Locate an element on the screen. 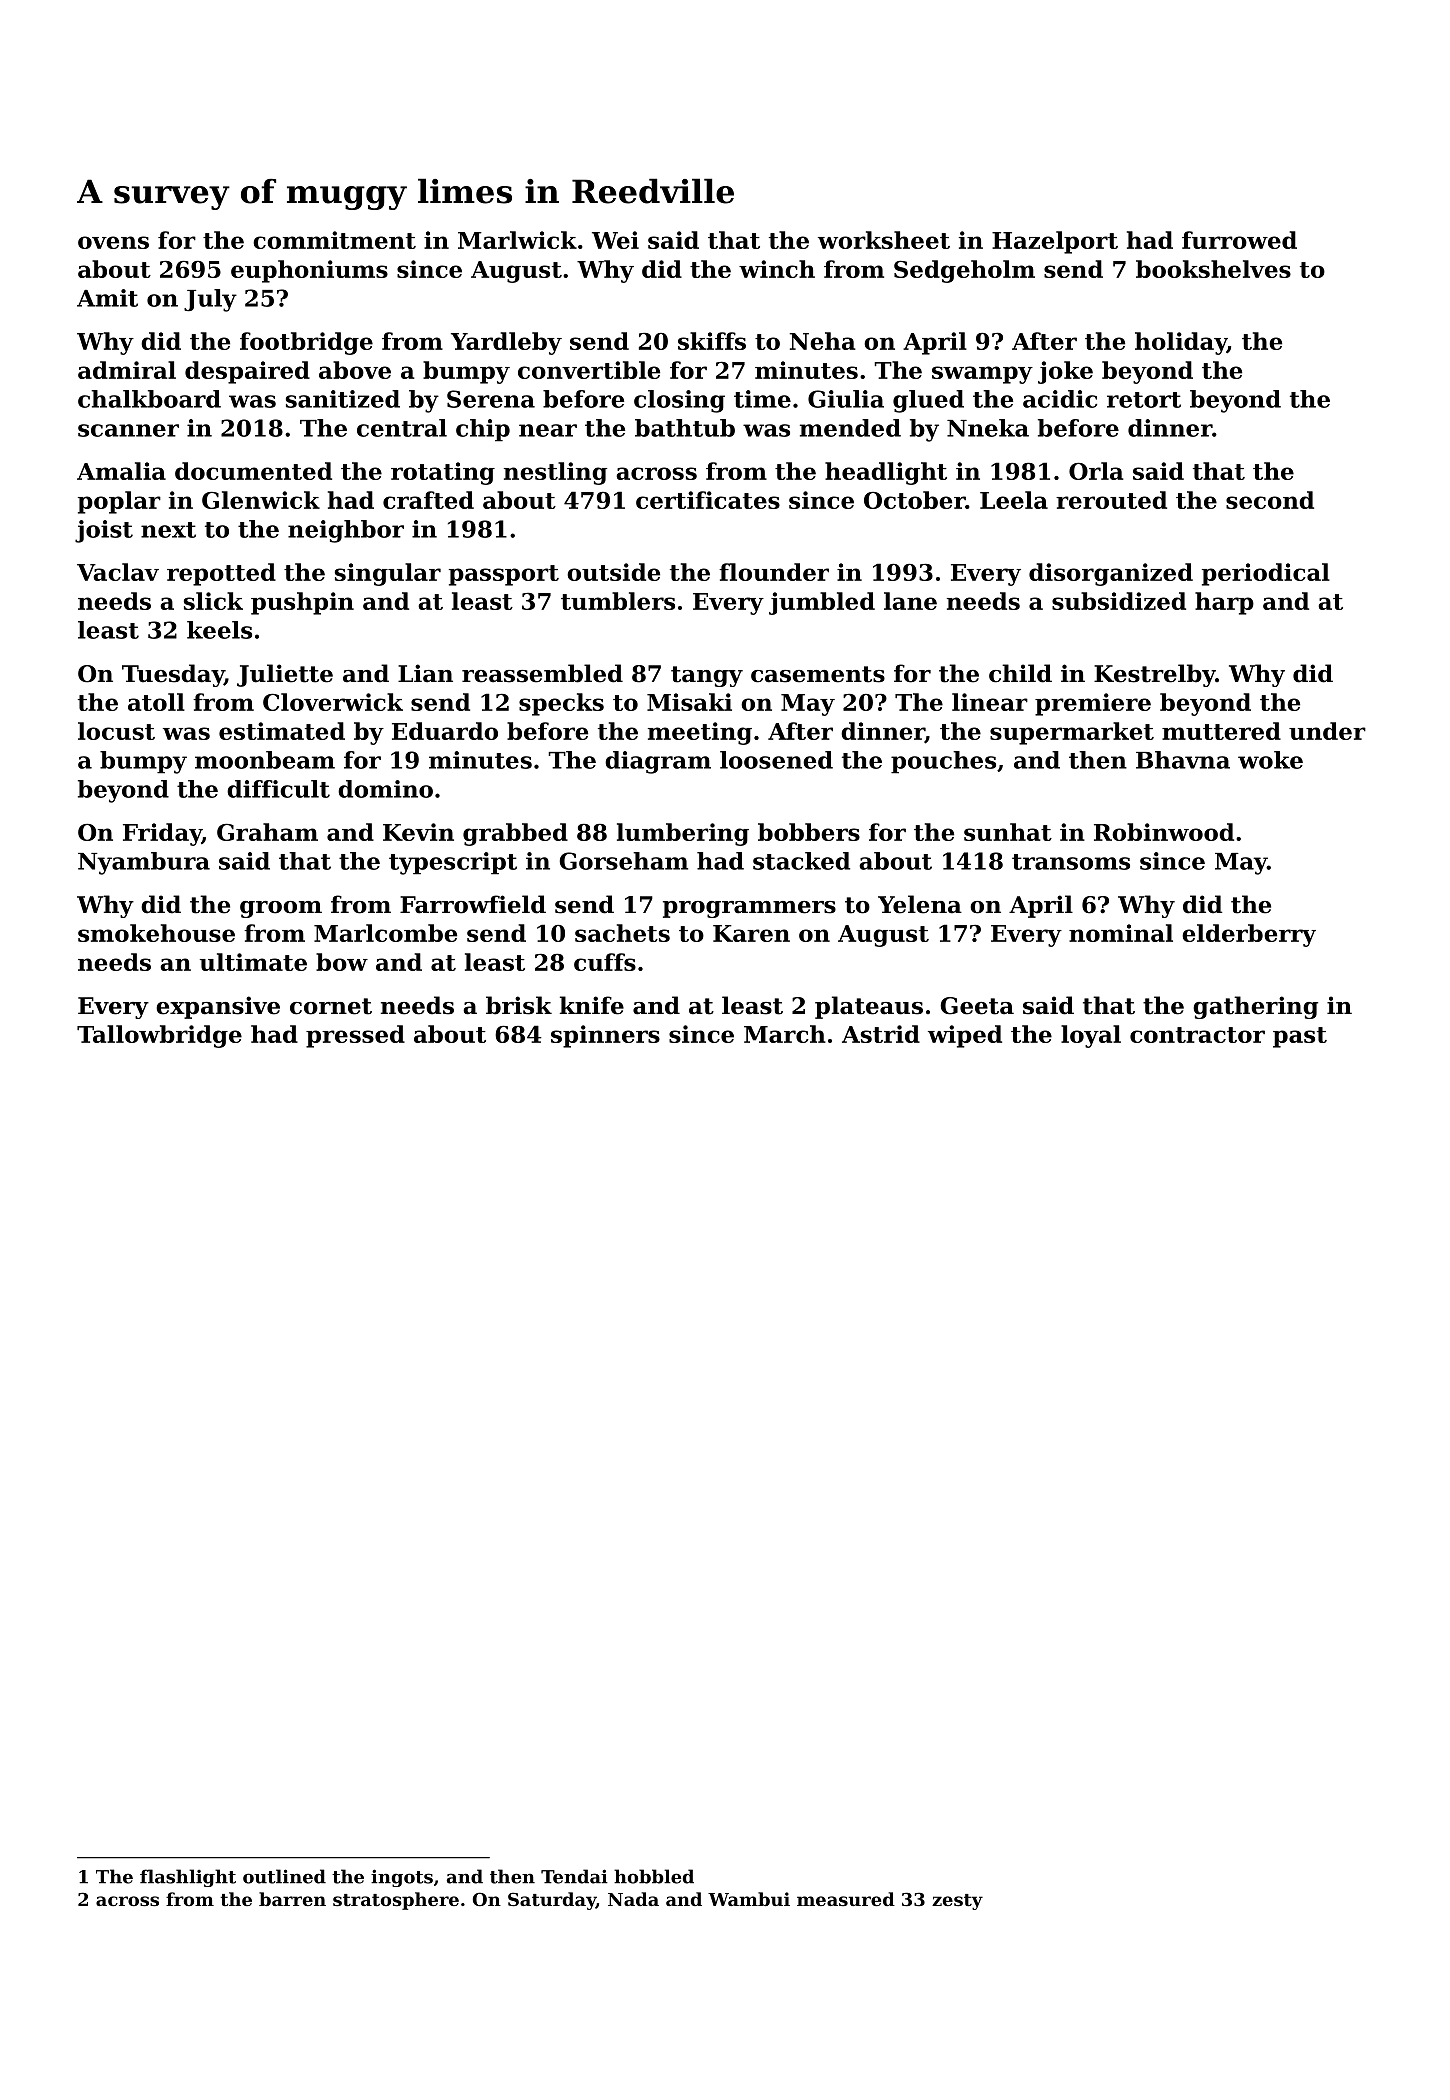 The image size is (1450, 2100). measured is located at coordinates (846, 1899).
